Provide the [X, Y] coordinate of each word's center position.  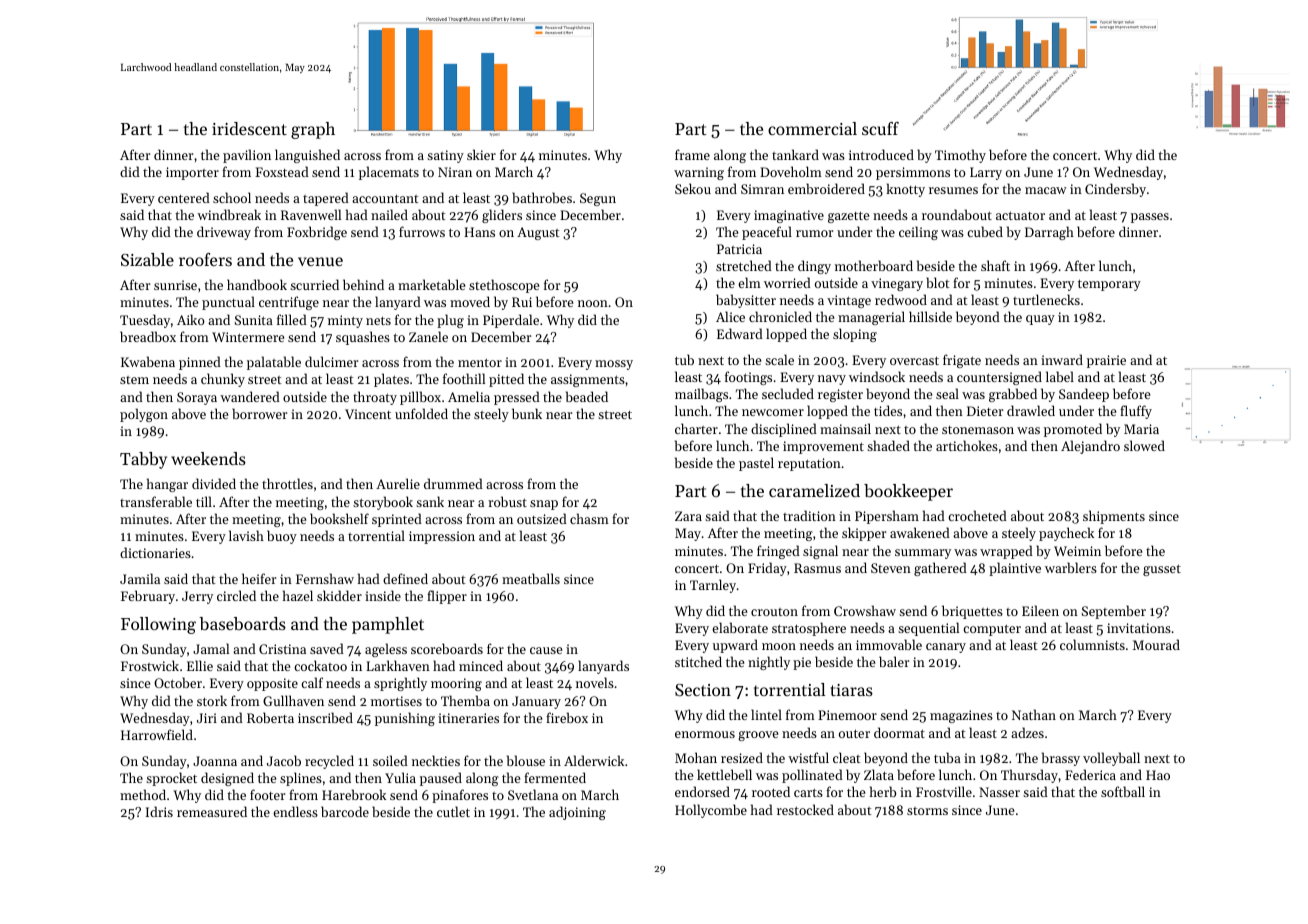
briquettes [972, 612]
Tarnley [713, 586]
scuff [880, 128]
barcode [345, 811]
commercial [812, 128]
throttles [287, 483]
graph [313, 130]
